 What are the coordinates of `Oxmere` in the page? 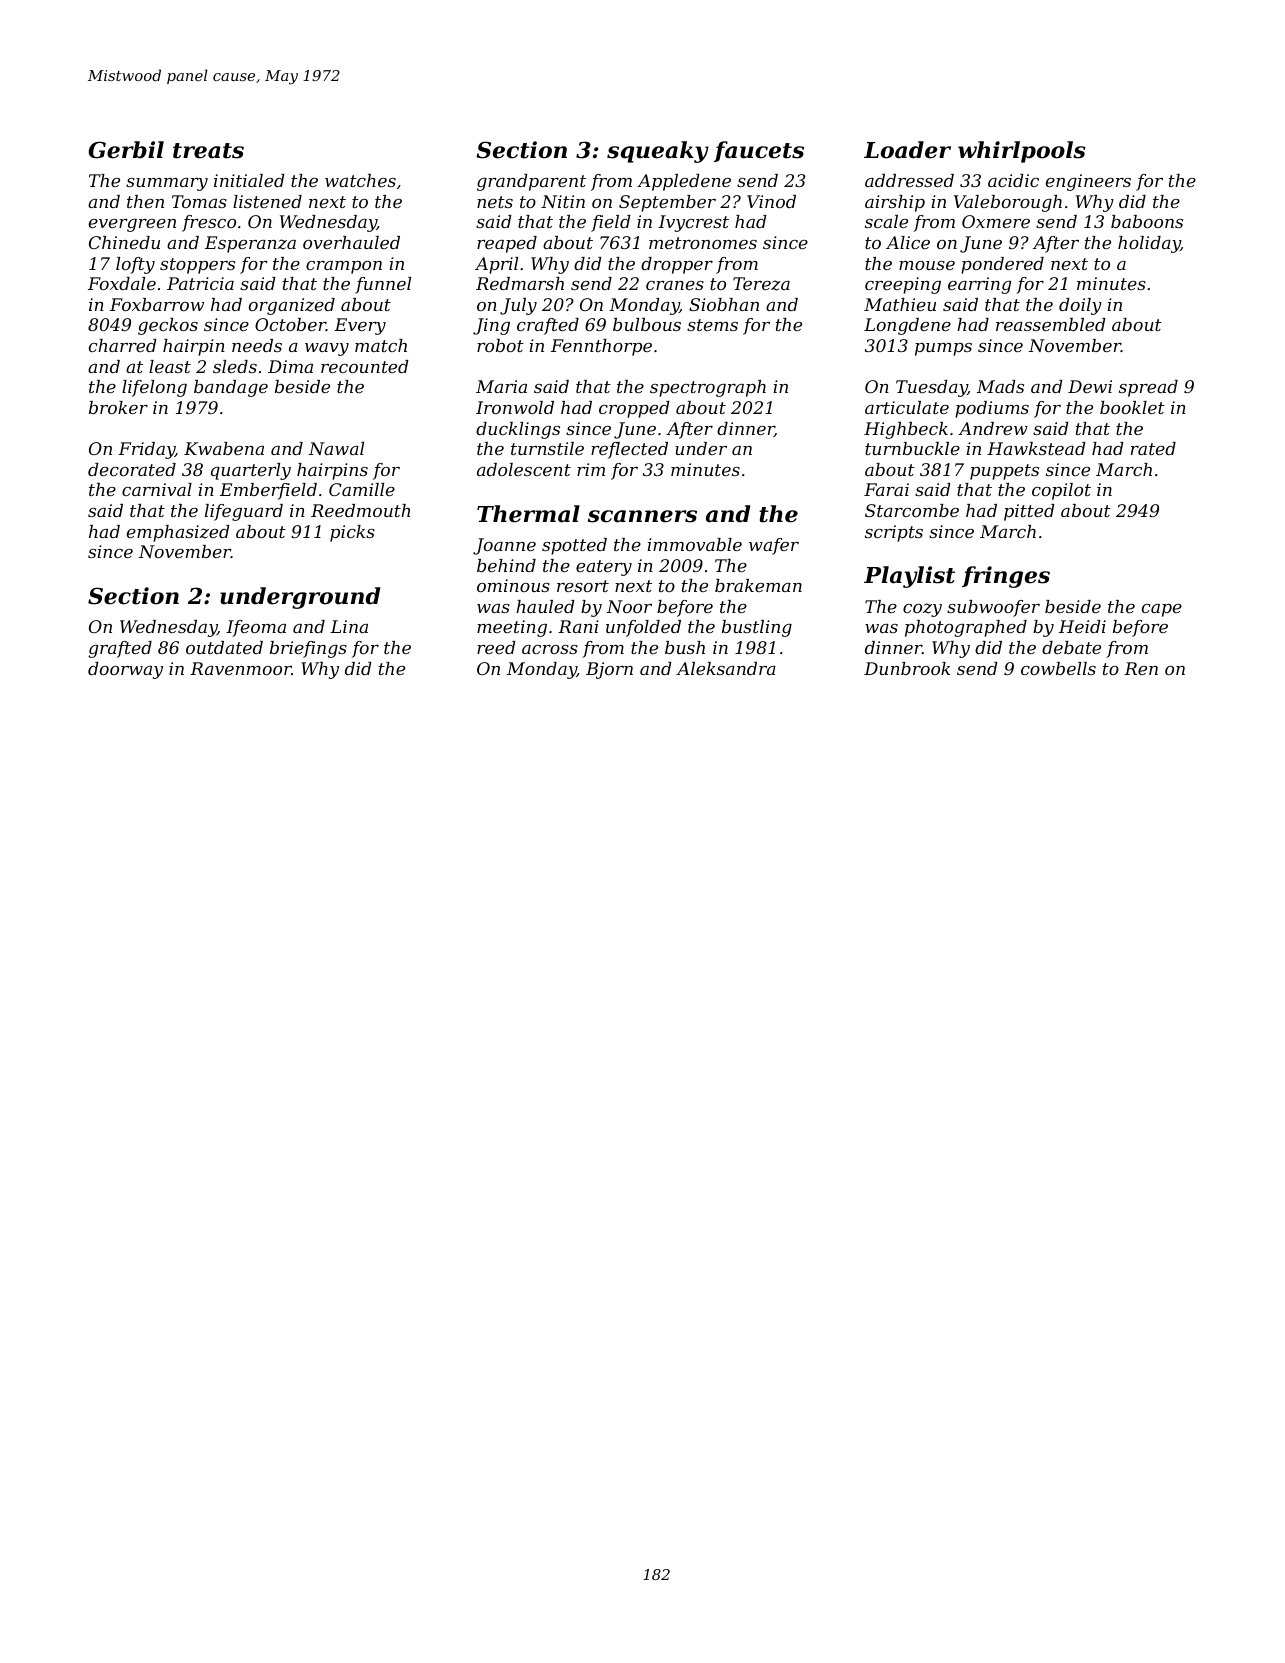 It's located at (996, 221).
